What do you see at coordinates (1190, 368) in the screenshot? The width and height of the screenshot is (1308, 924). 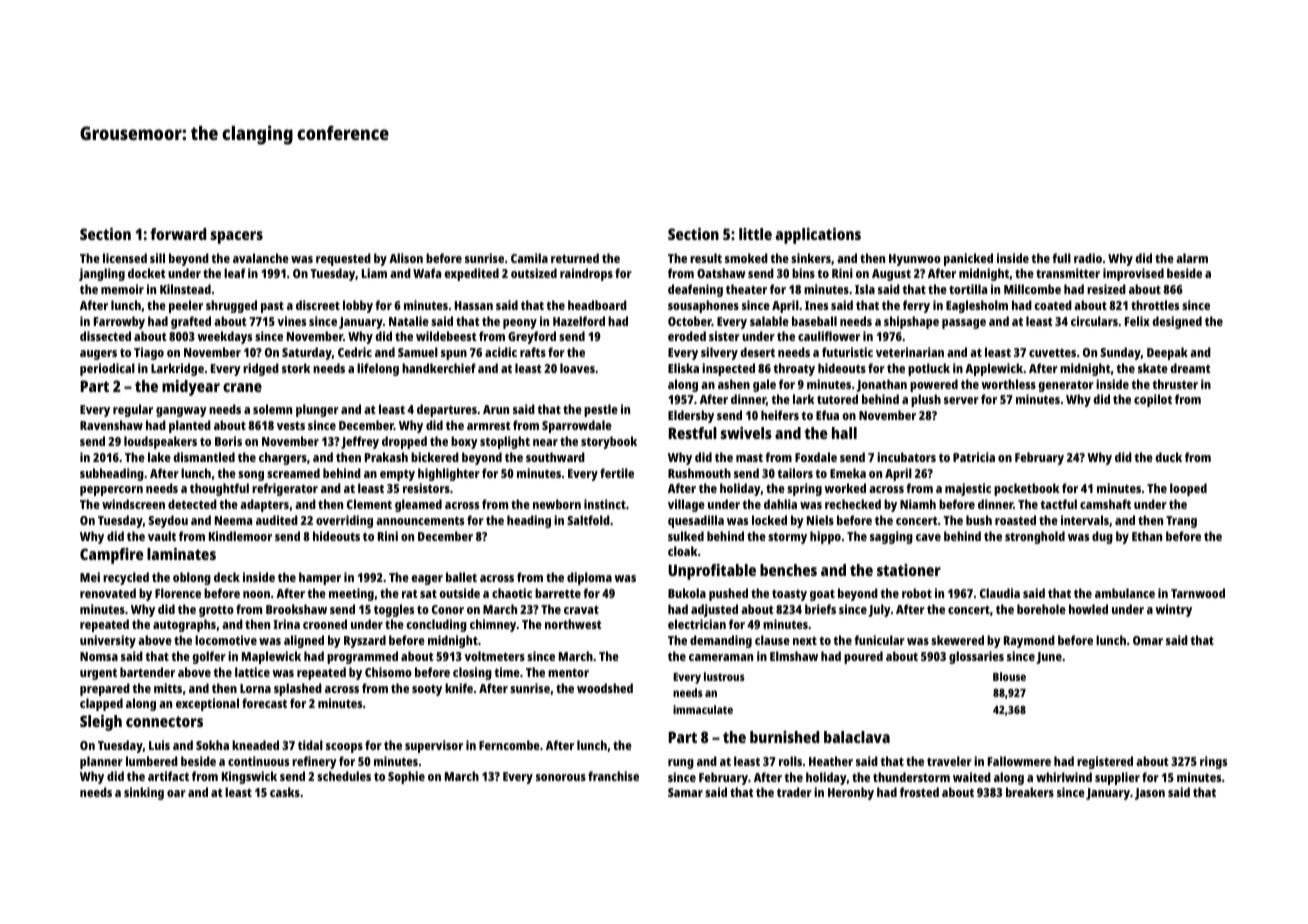 I see `dreamt` at bounding box center [1190, 368].
